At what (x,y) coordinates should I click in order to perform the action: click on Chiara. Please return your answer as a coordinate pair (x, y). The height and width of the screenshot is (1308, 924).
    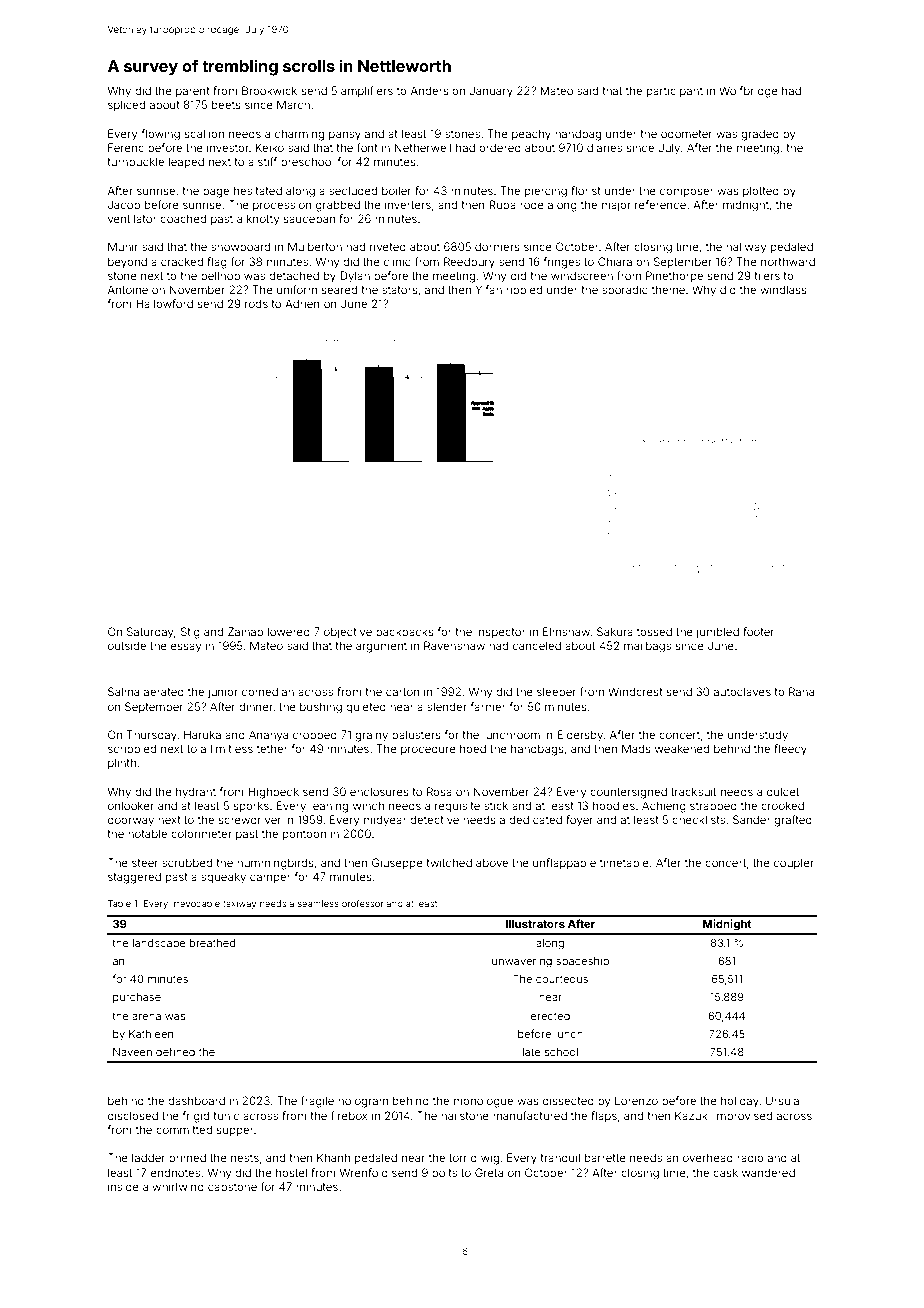
    Looking at the image, I should click on (615, 261).
